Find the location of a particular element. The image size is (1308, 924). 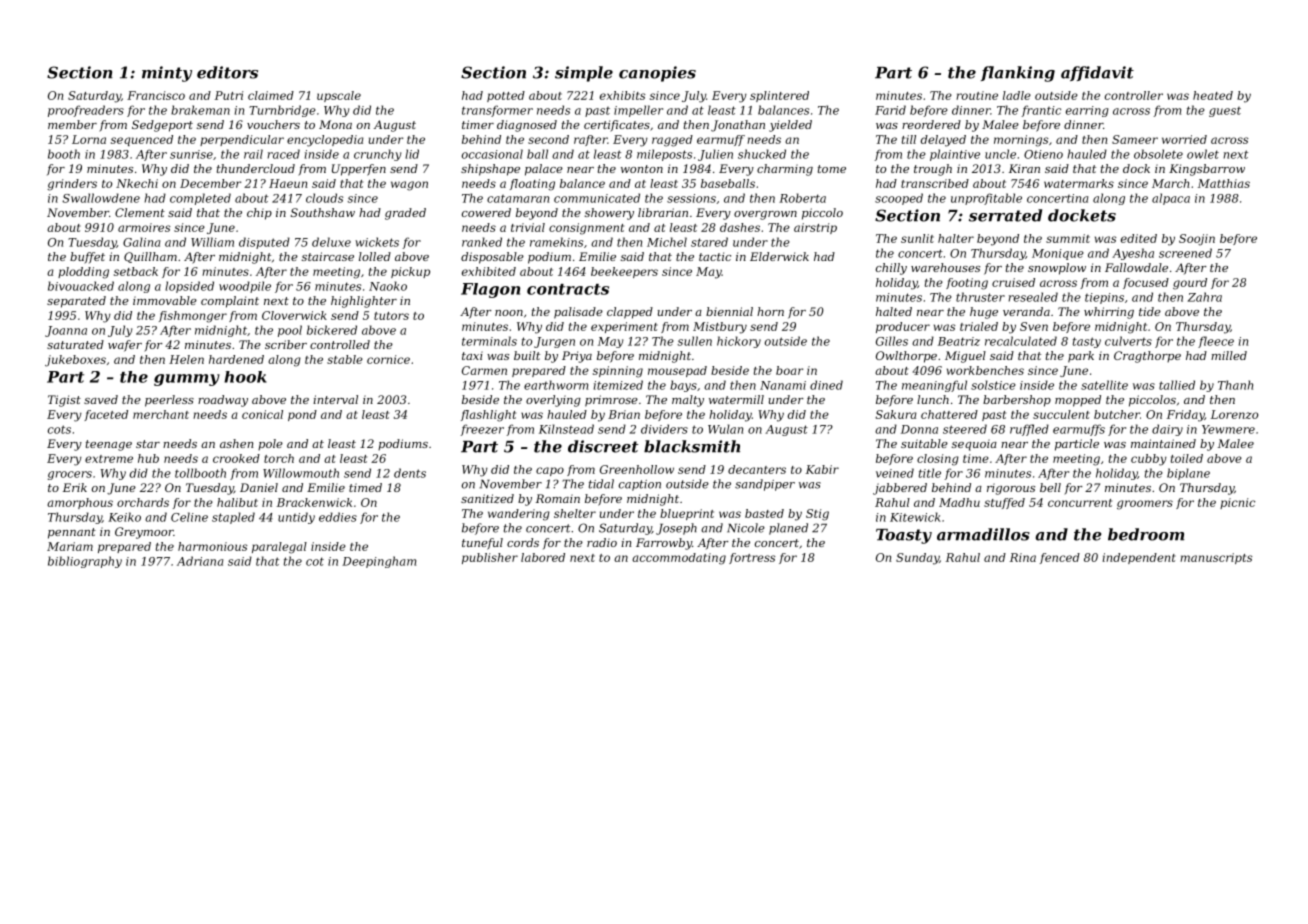

tome is located at coordinates (832, 169).
